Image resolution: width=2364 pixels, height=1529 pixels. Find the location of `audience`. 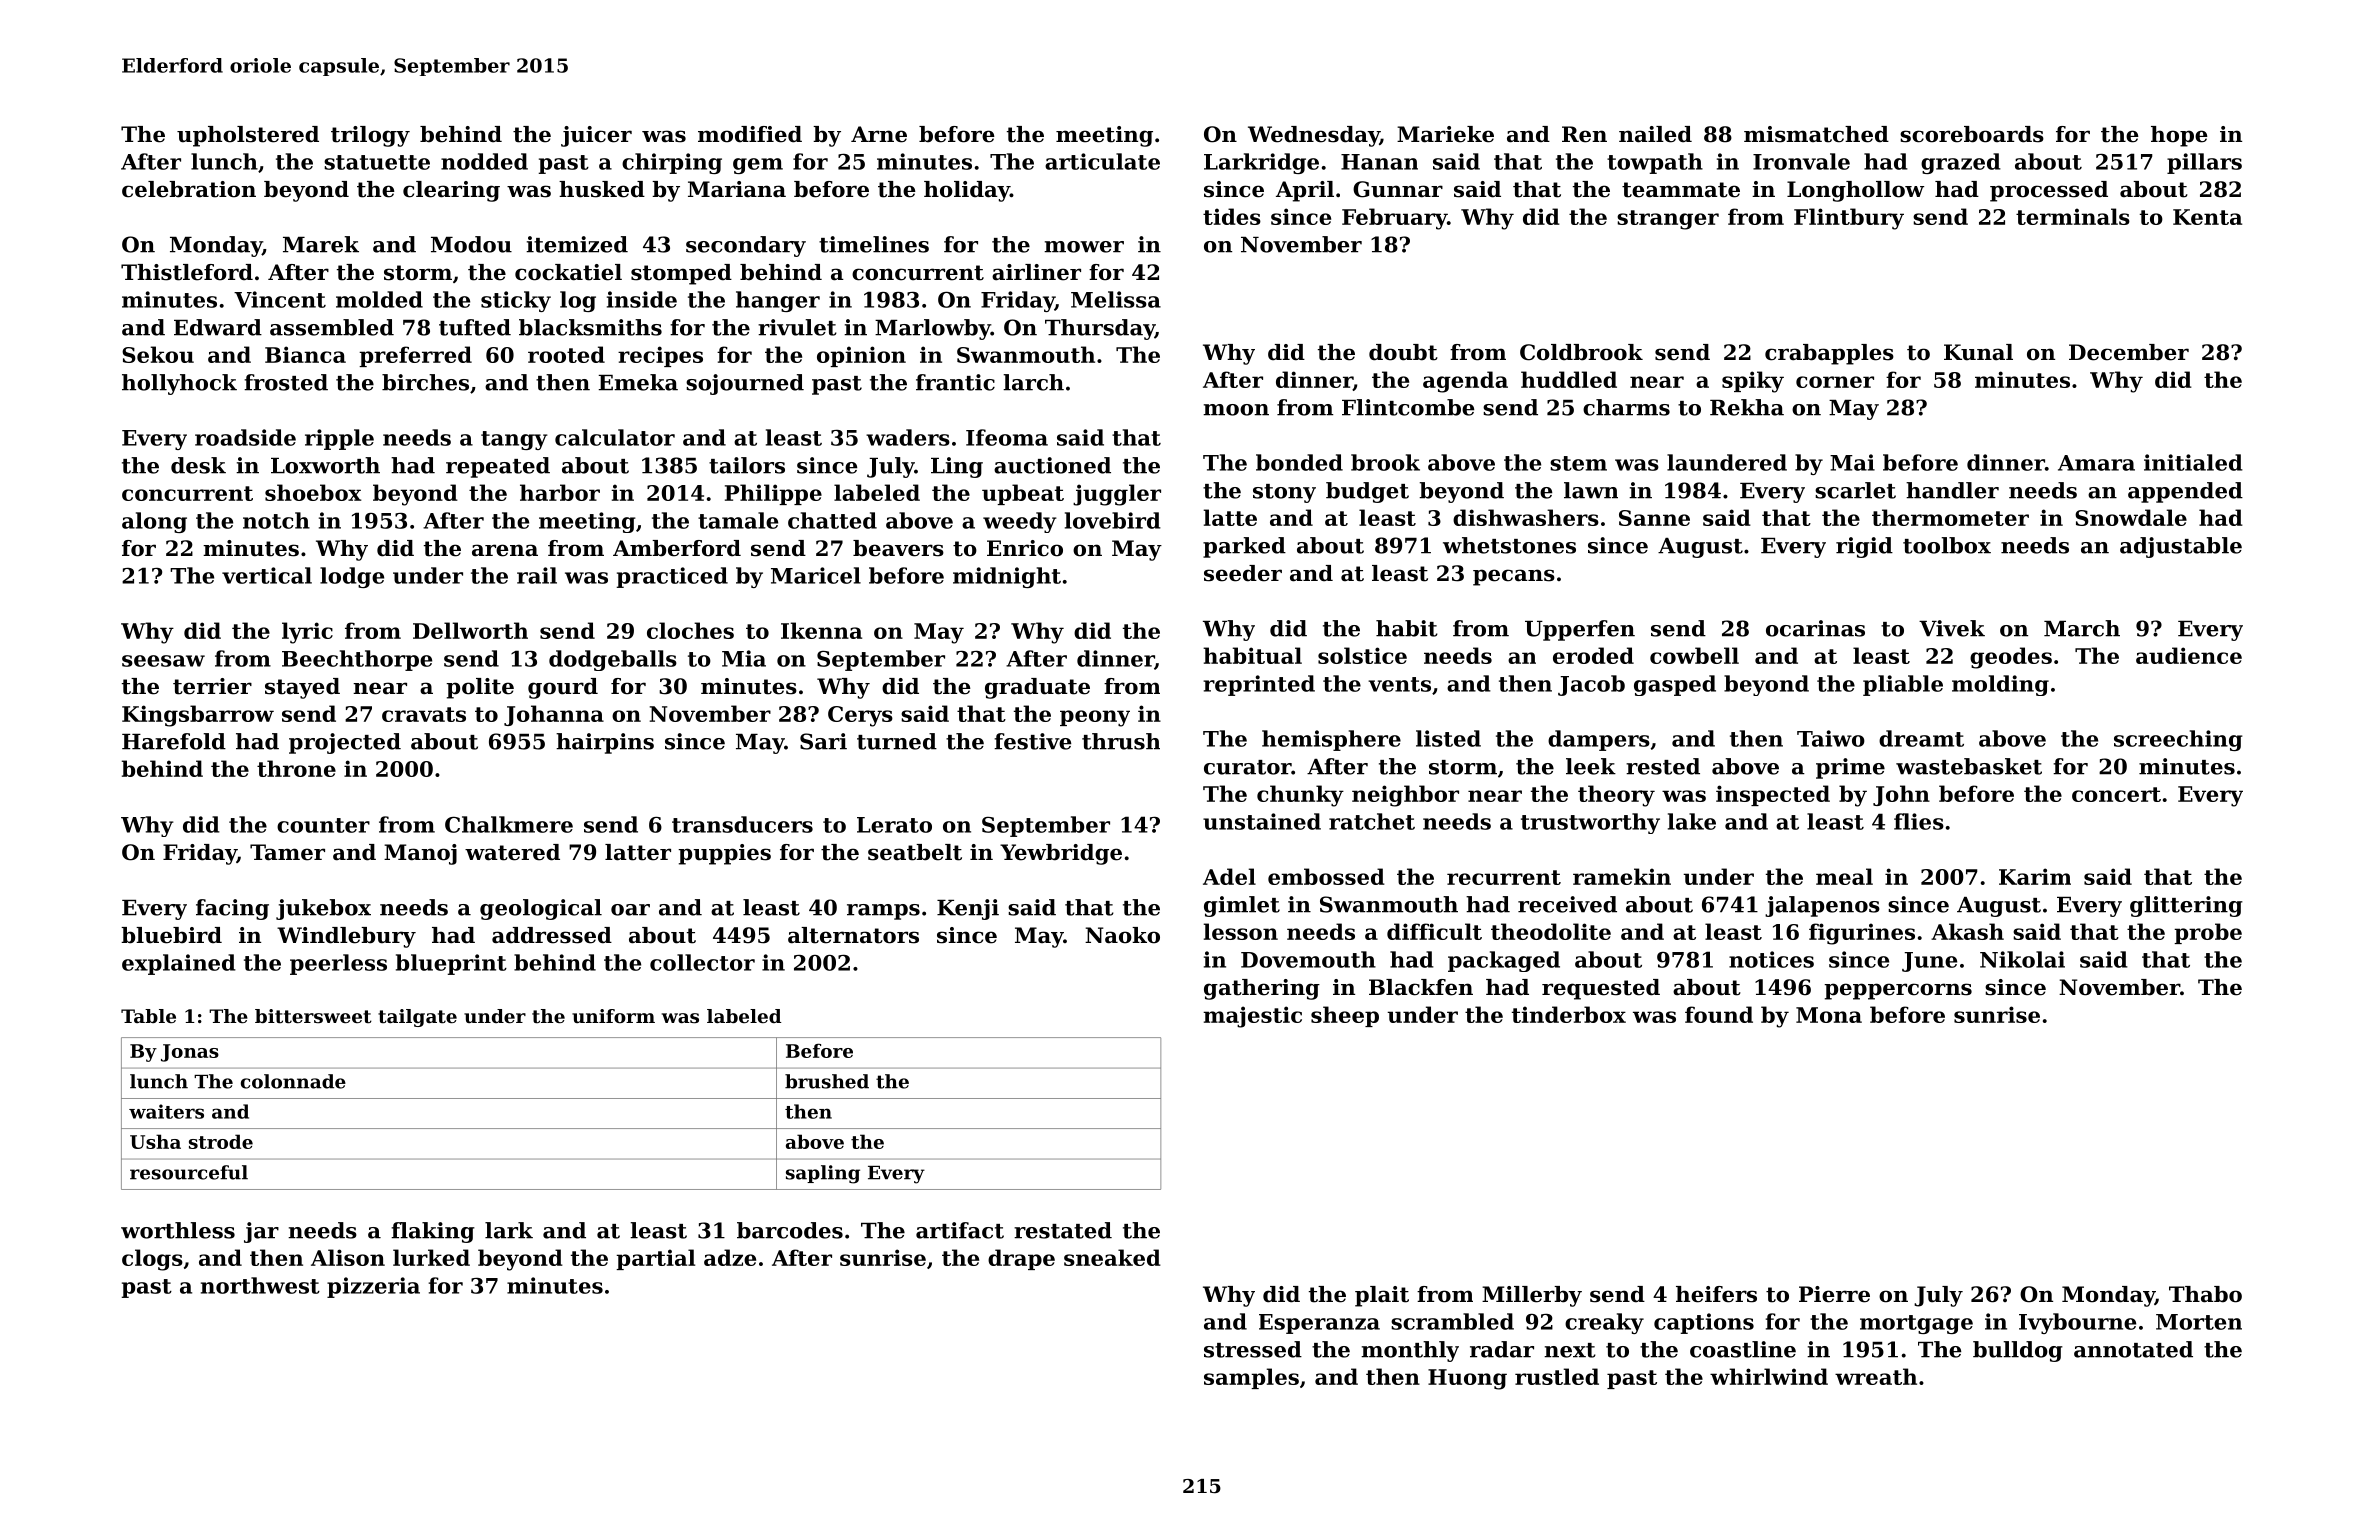

audience is located at coordinates (2189, 655).
